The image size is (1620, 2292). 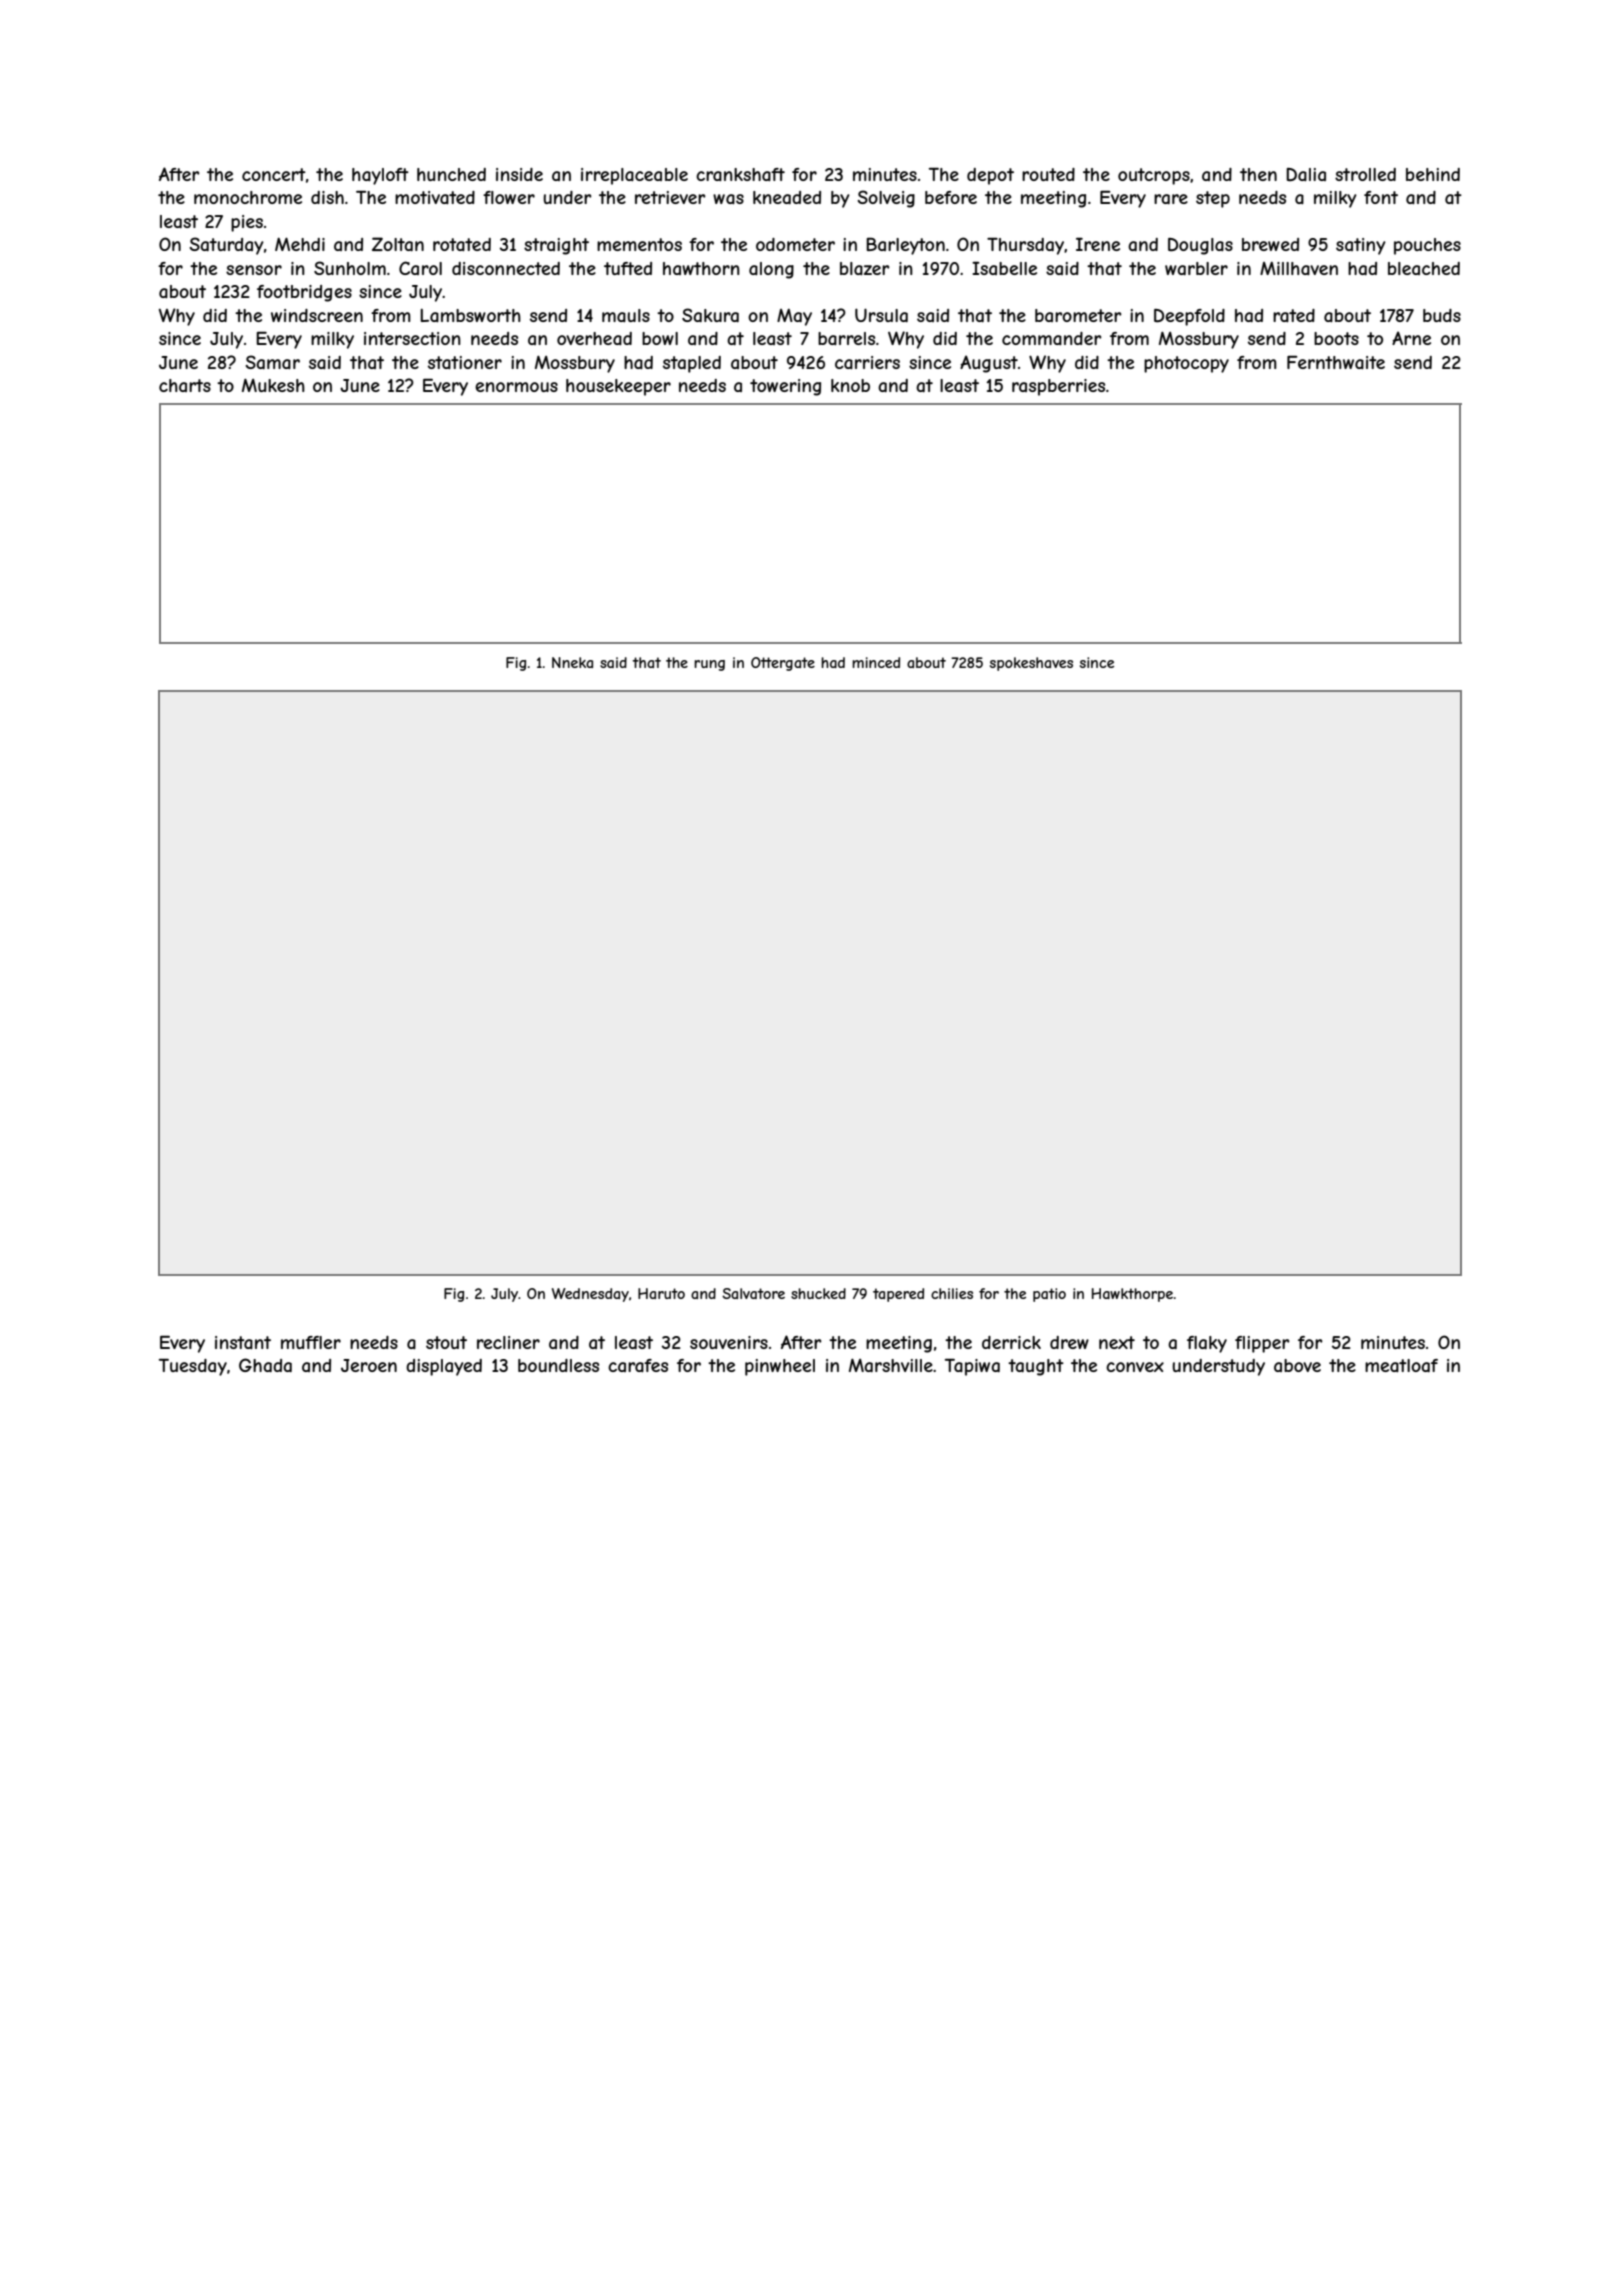 I want to click on spokeshaves, so click(x=1031, y=664).
